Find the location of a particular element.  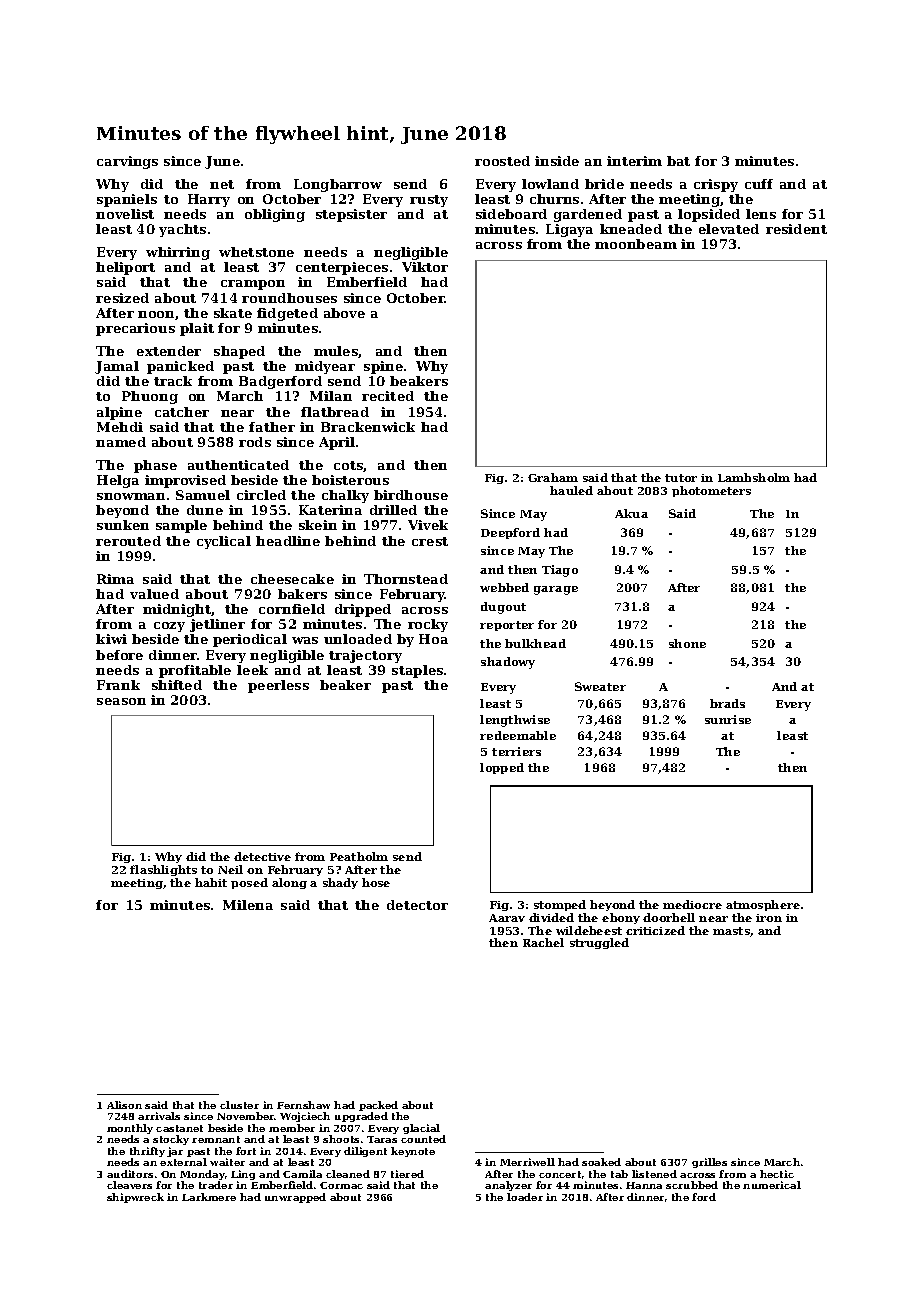

crampon is located at coordinates (253, 285).
